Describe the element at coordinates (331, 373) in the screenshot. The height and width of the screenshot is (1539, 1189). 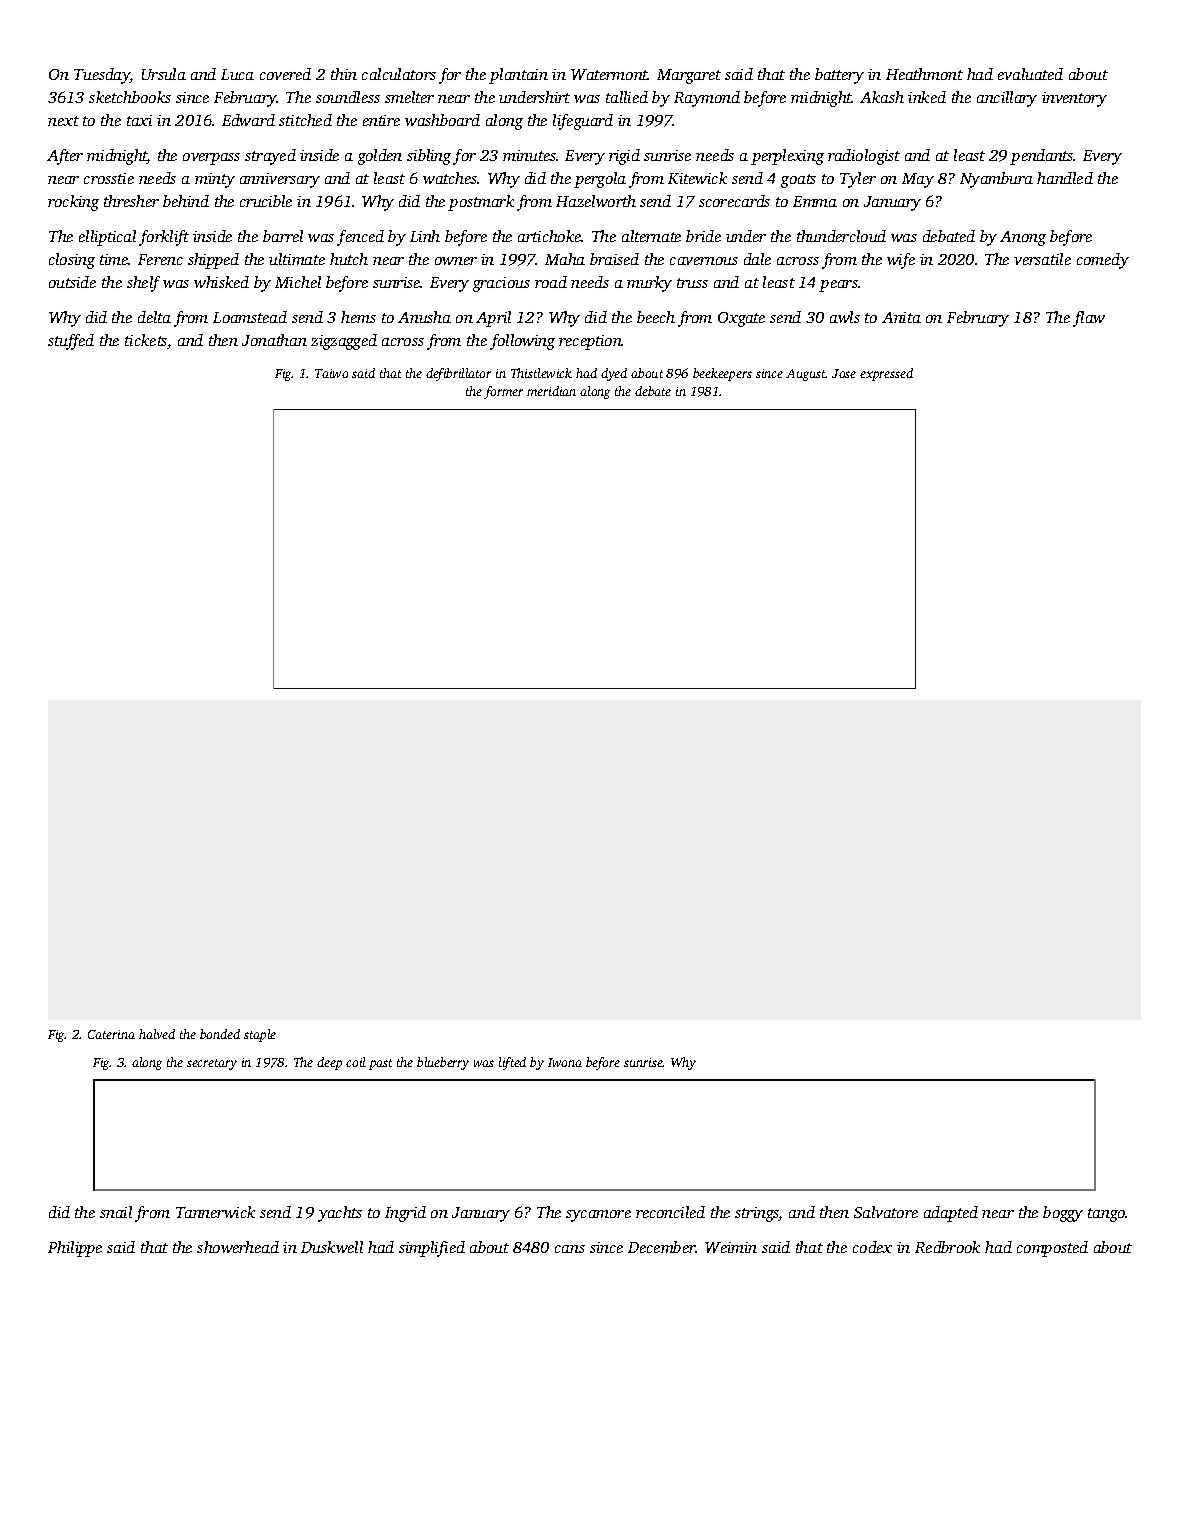
I see `Taiwo` at that location.
